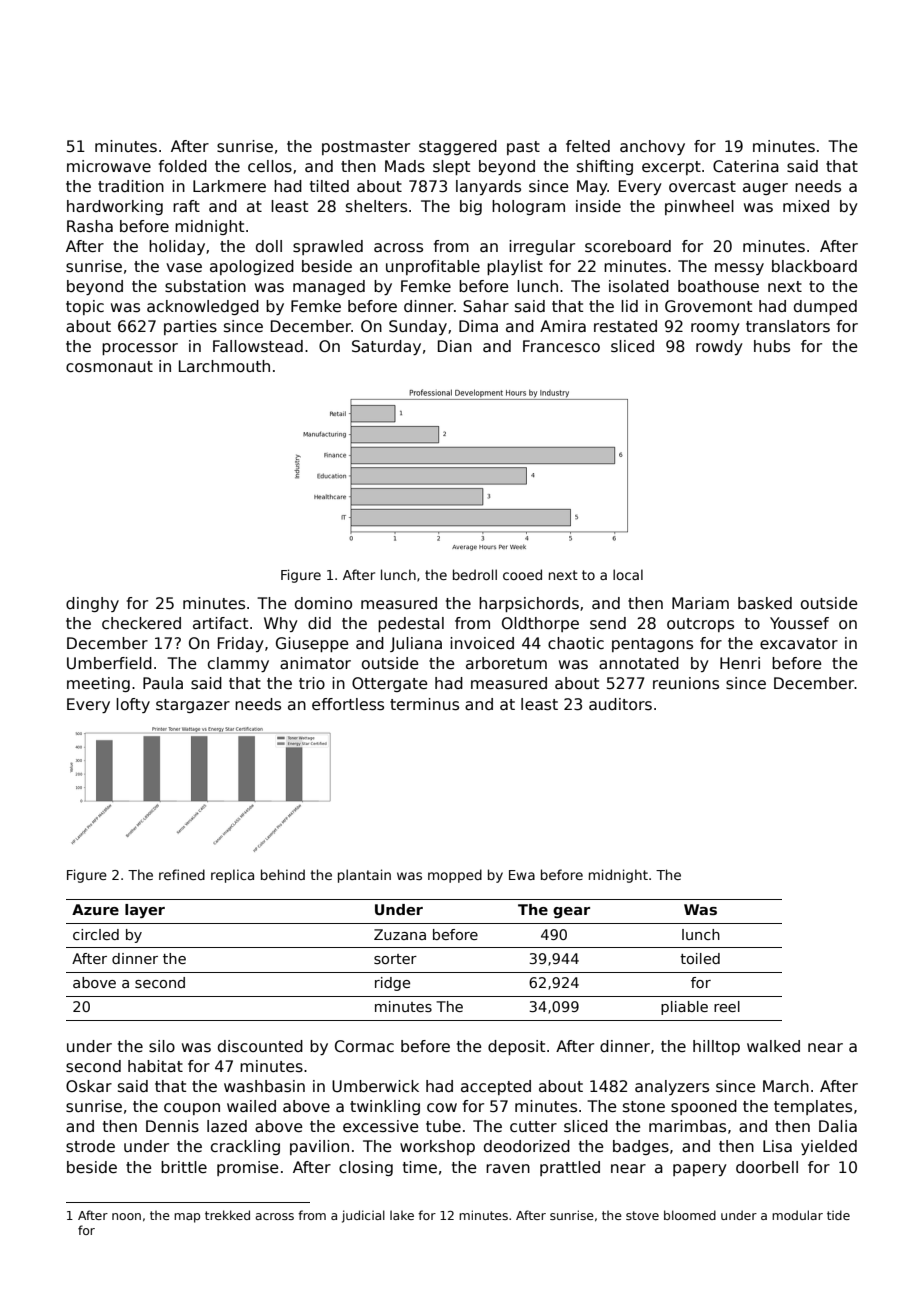 Image resolution: width=924 pixels, height=1314 pixels. What do you see at coordinates (184, 267) in the screenshot?
I see `vase` at bounding box center [184, 267].
